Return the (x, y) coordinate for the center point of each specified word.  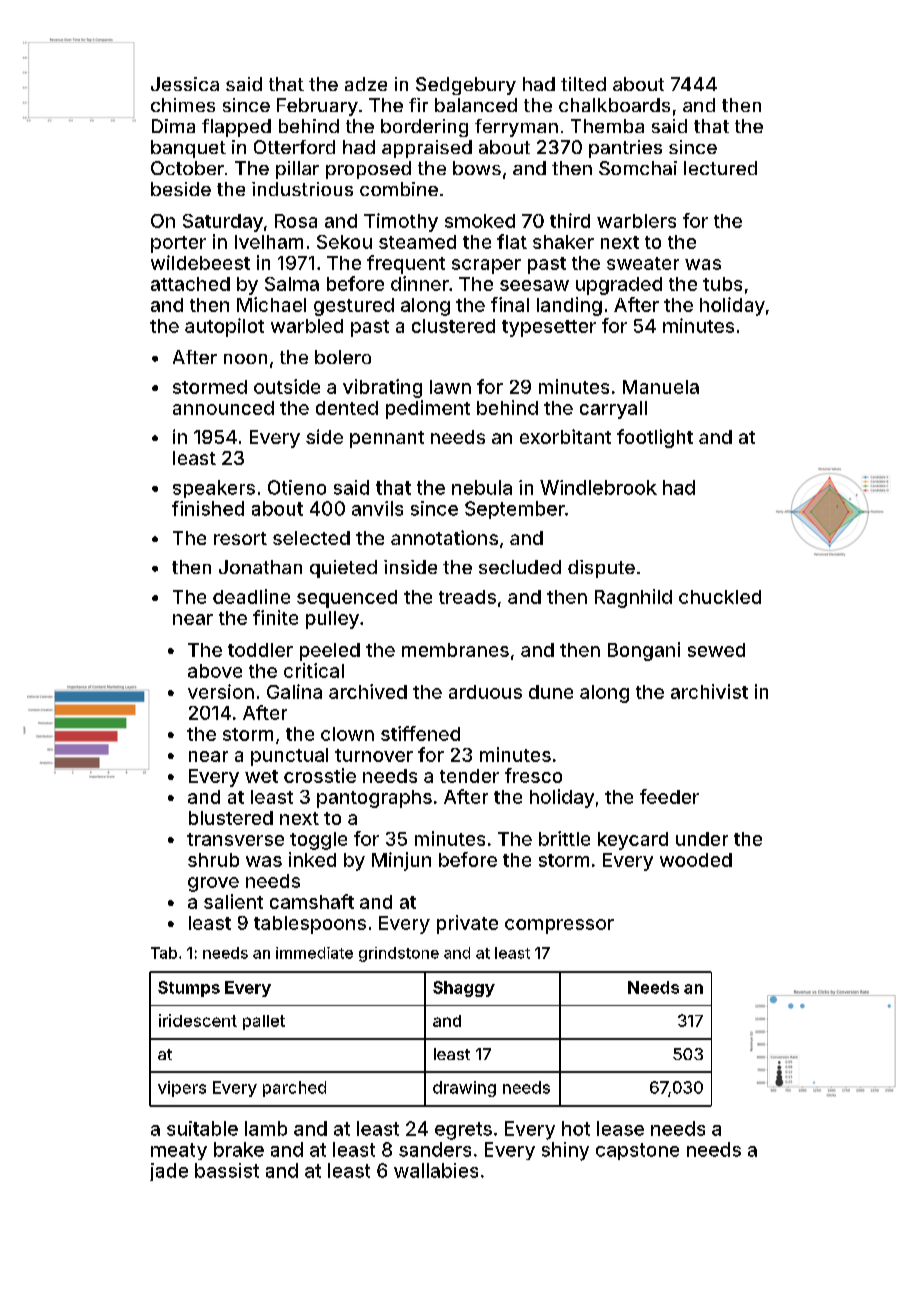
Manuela (661, 387)
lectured (720, 168)
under (702, 839)
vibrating (382, 388)
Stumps (189, 989)
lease (620, 1128)
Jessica (185, 84)
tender (469, 776)
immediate (314, 953)
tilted (583, 84)
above (215, 671)
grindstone (399, 954)
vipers (182, 1089)
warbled (307, 326)
